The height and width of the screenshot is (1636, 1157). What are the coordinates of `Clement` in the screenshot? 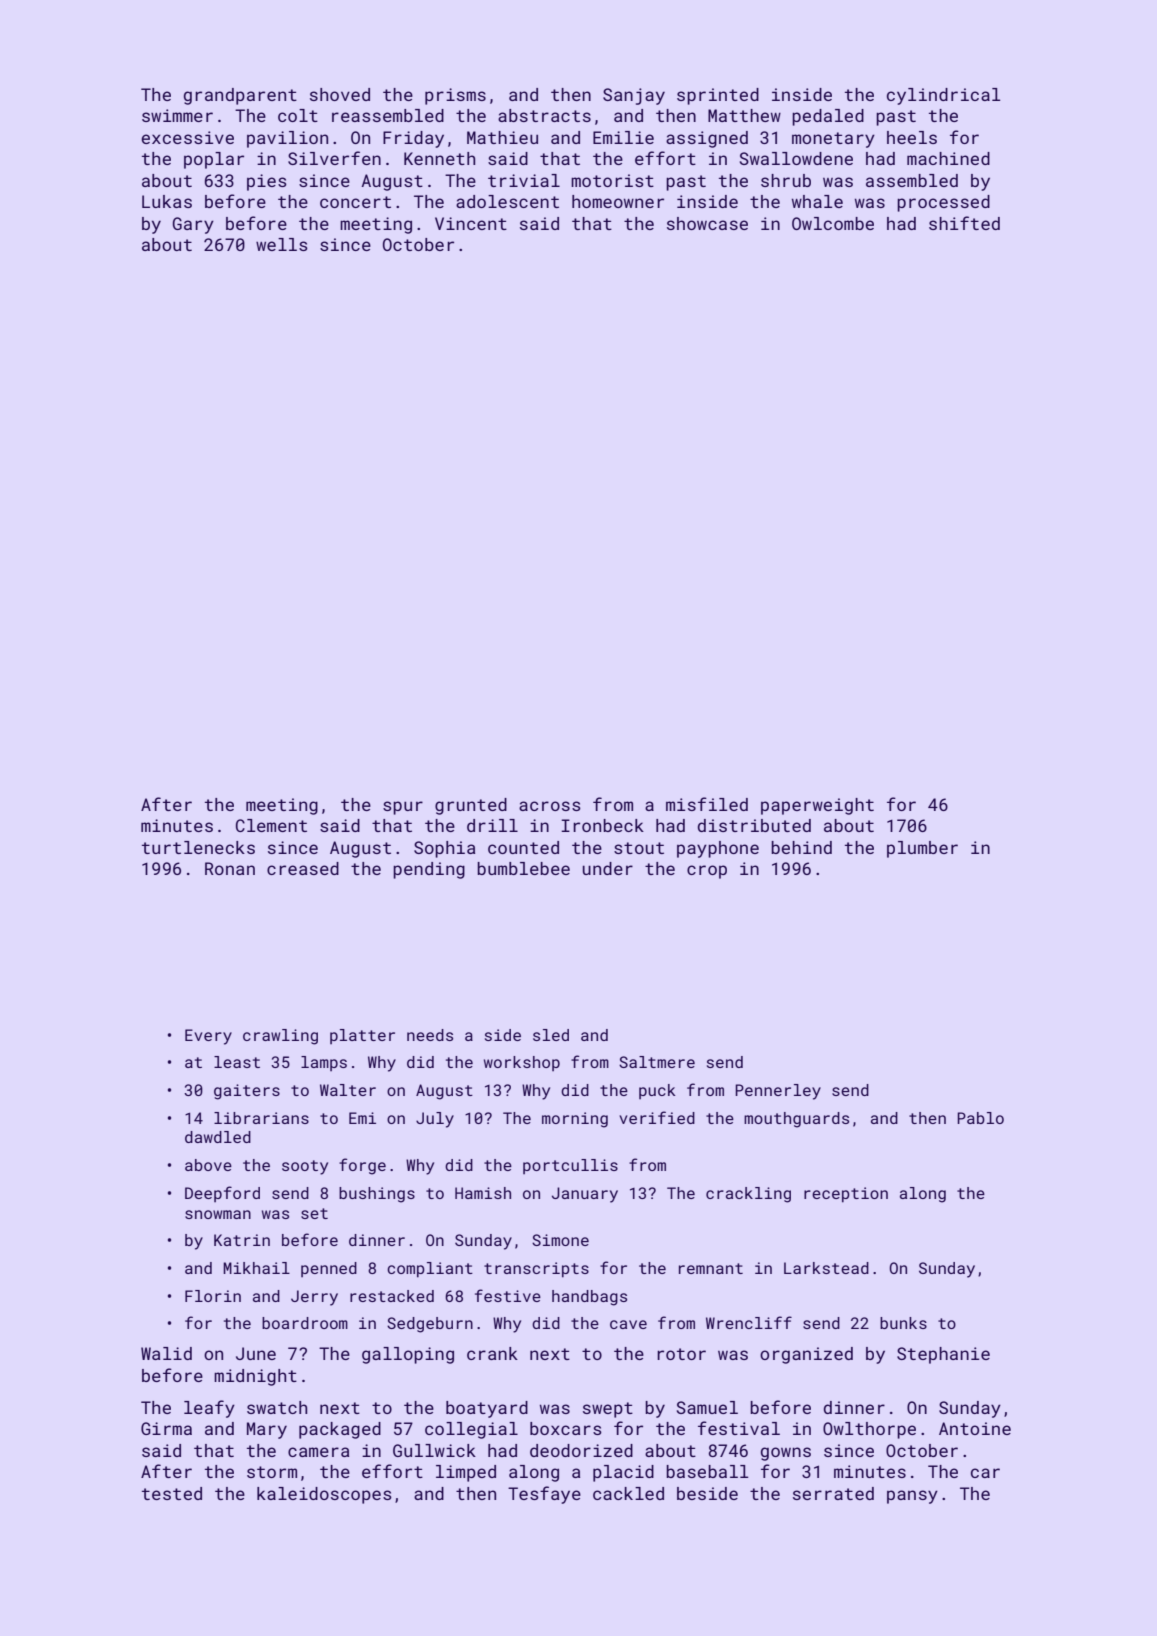 It's located at (271, 825).
